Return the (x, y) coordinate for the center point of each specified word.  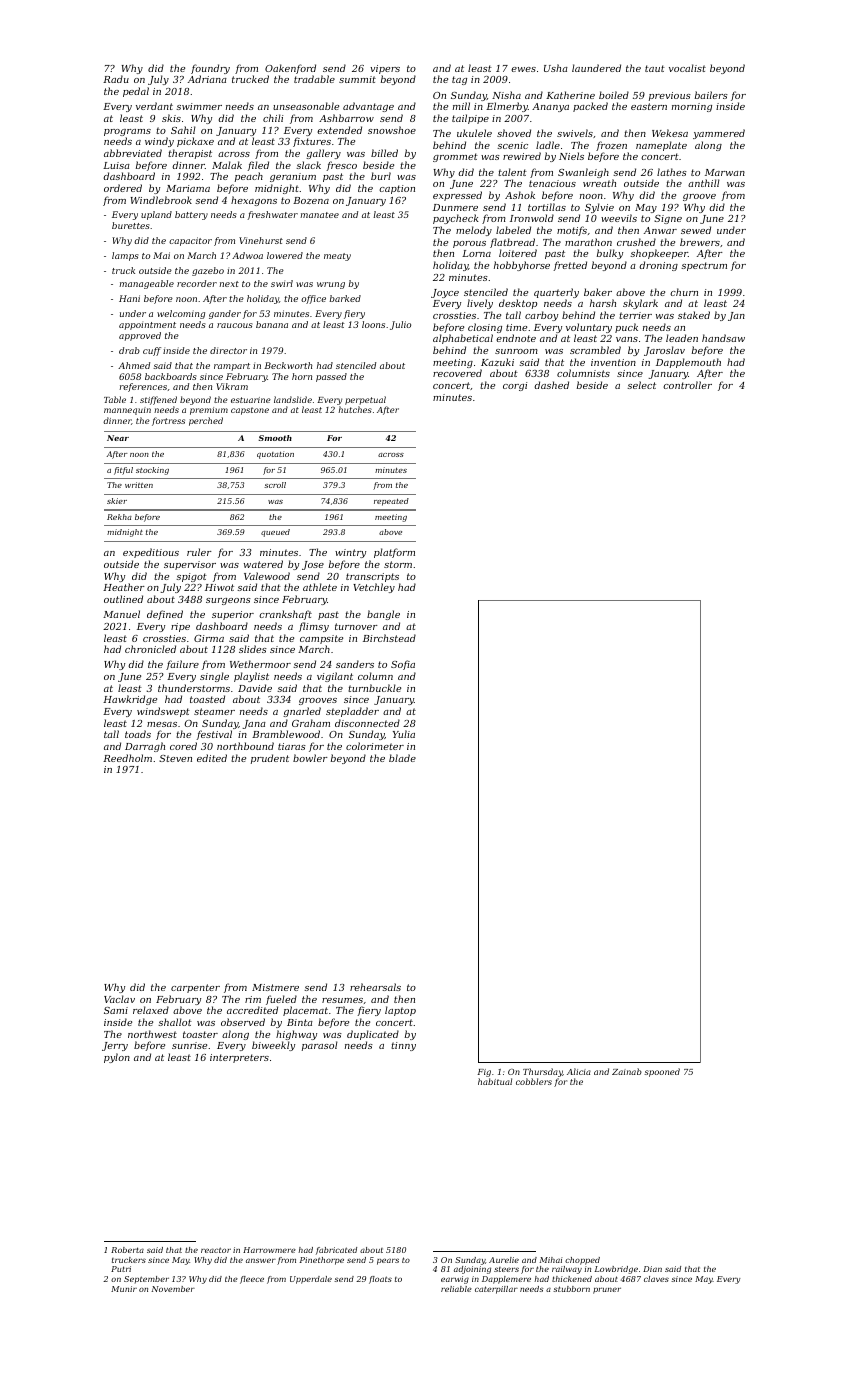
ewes (523, 69)
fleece (252, 1280)
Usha (556, 68)
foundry (210, 69)
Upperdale (311, 1280)
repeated (391, 502)
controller (687, 385)
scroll (275, 485)
